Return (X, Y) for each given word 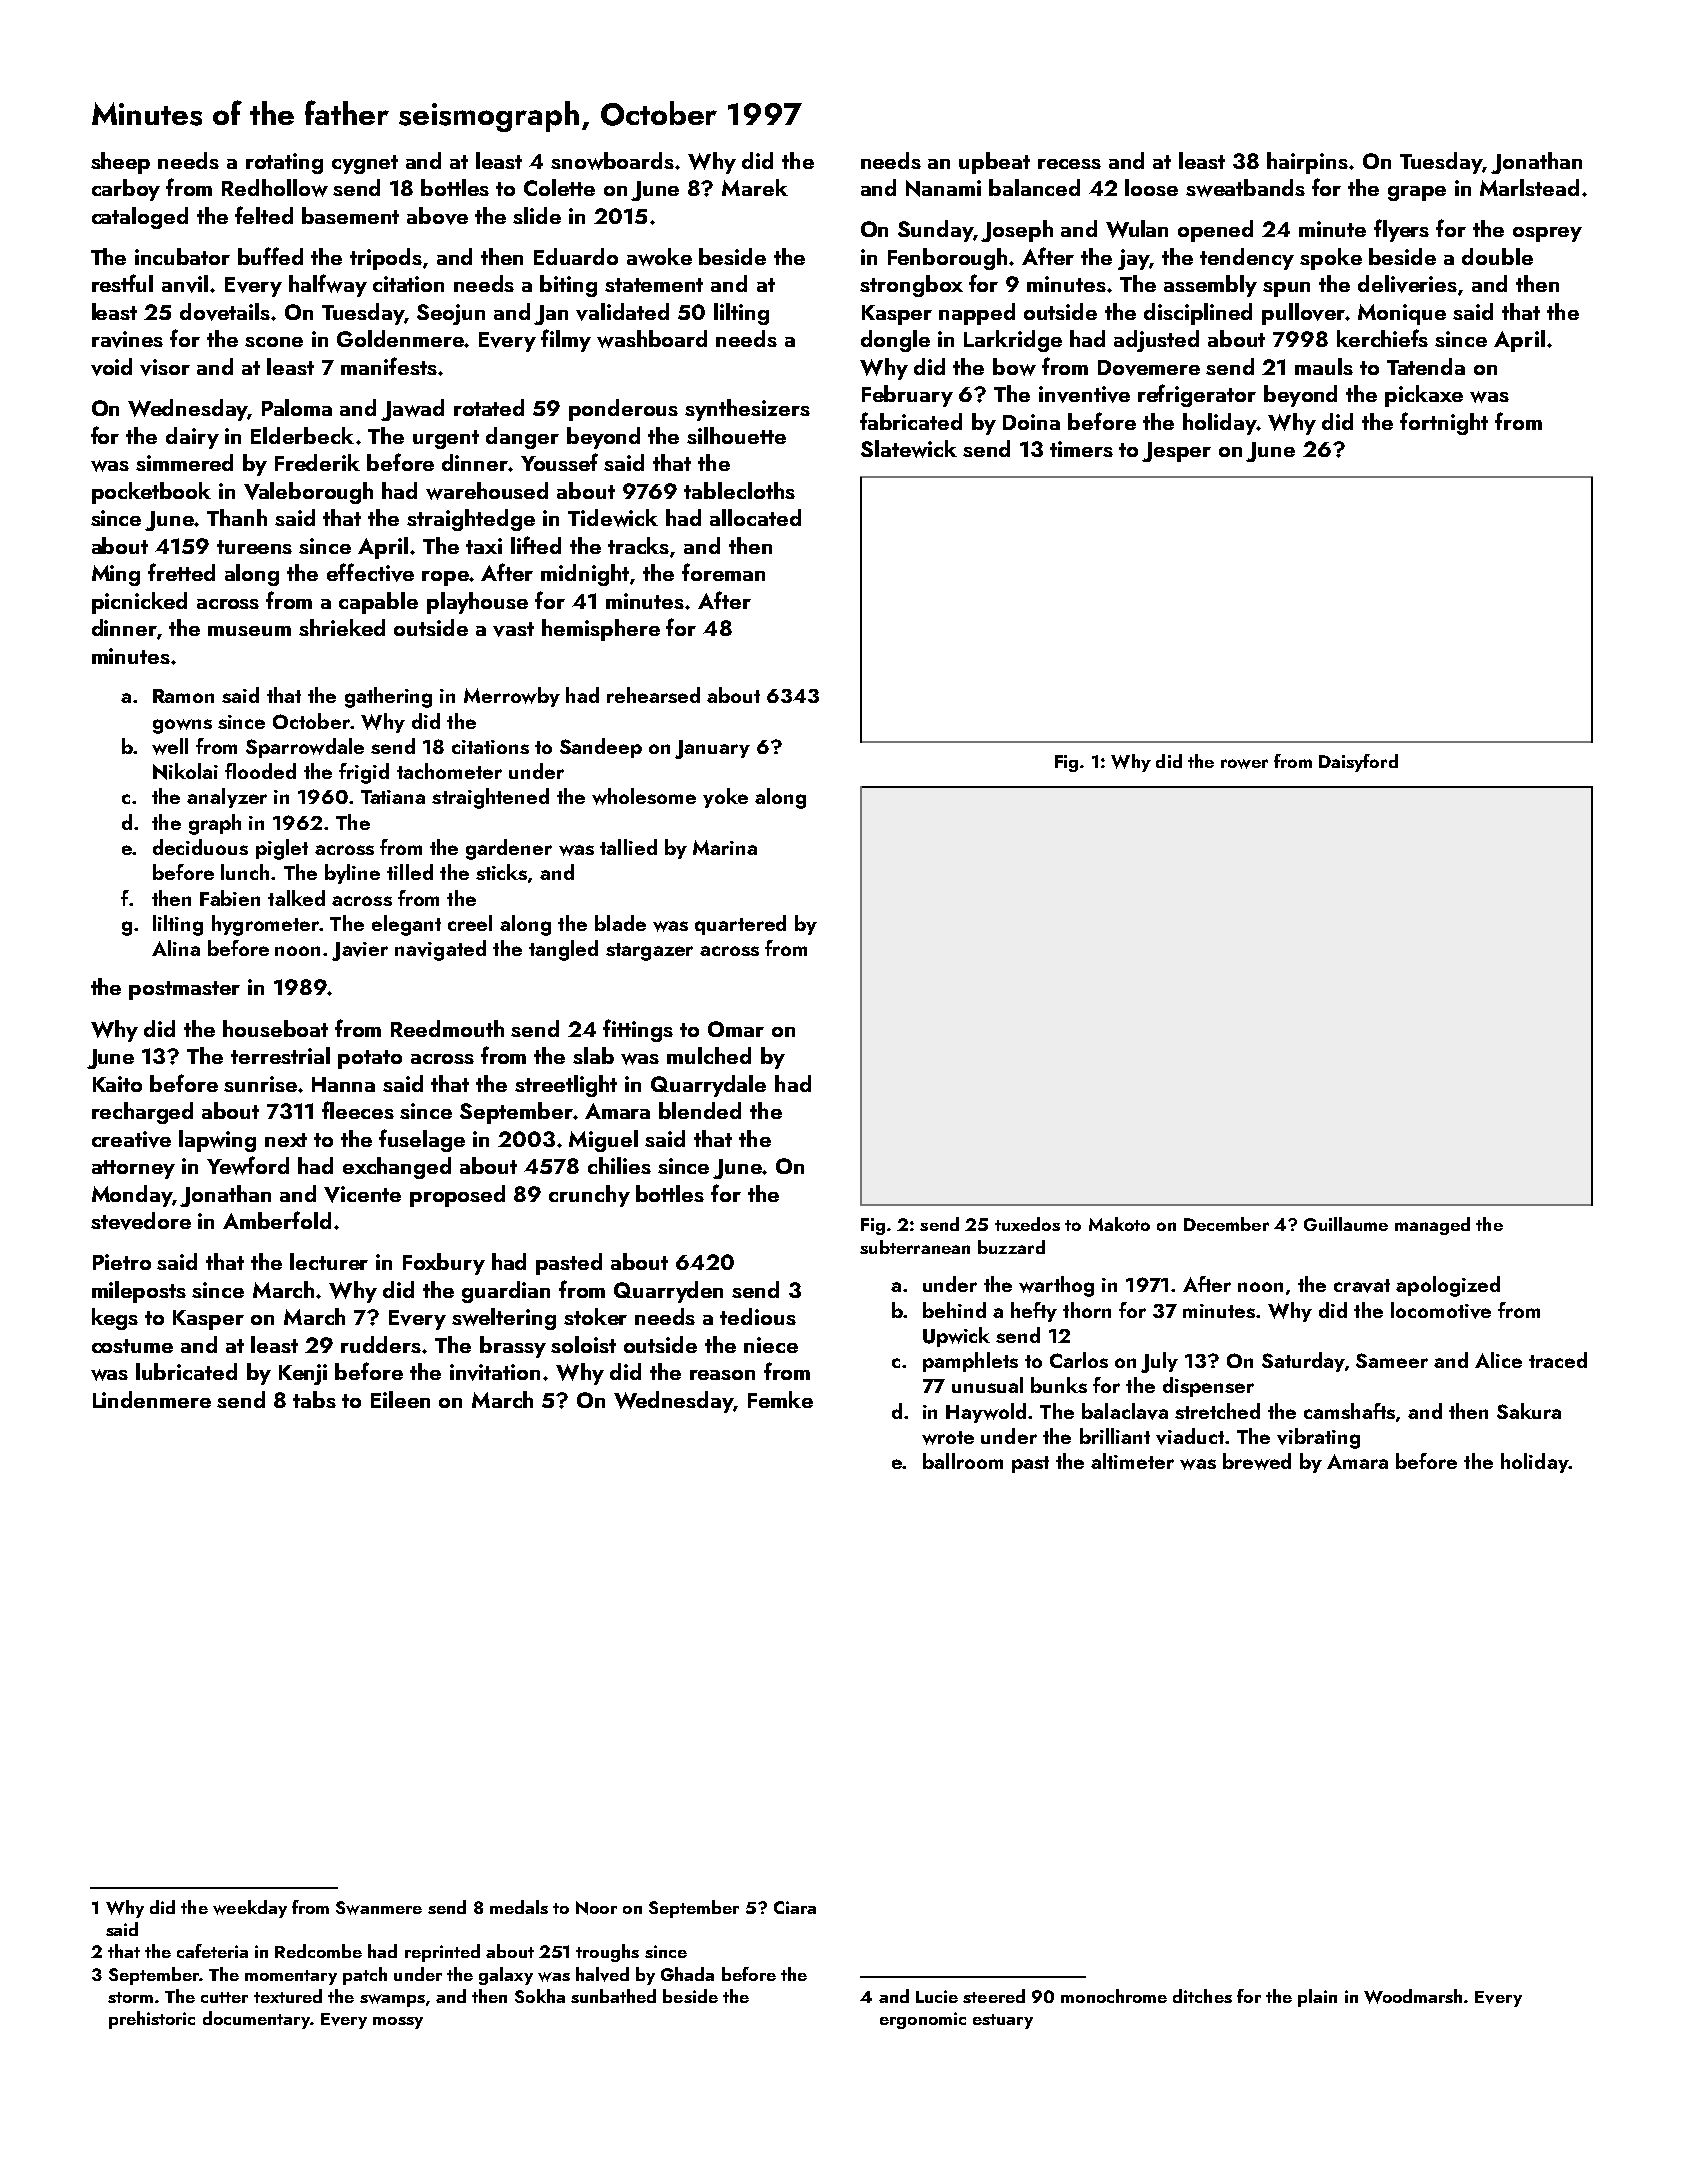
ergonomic (923, 2020)
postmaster (184, 990)
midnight (585, 575)
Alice (1498, 1360)
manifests (389, 366)
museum (249, 631)
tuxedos (1027, 1224)
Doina (1031, 422)
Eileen (400, 1399)
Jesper (1176, 452)
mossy (398, 2023)
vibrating (1318, 1438)
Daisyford (1358, 763)
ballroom (963, 1461)
